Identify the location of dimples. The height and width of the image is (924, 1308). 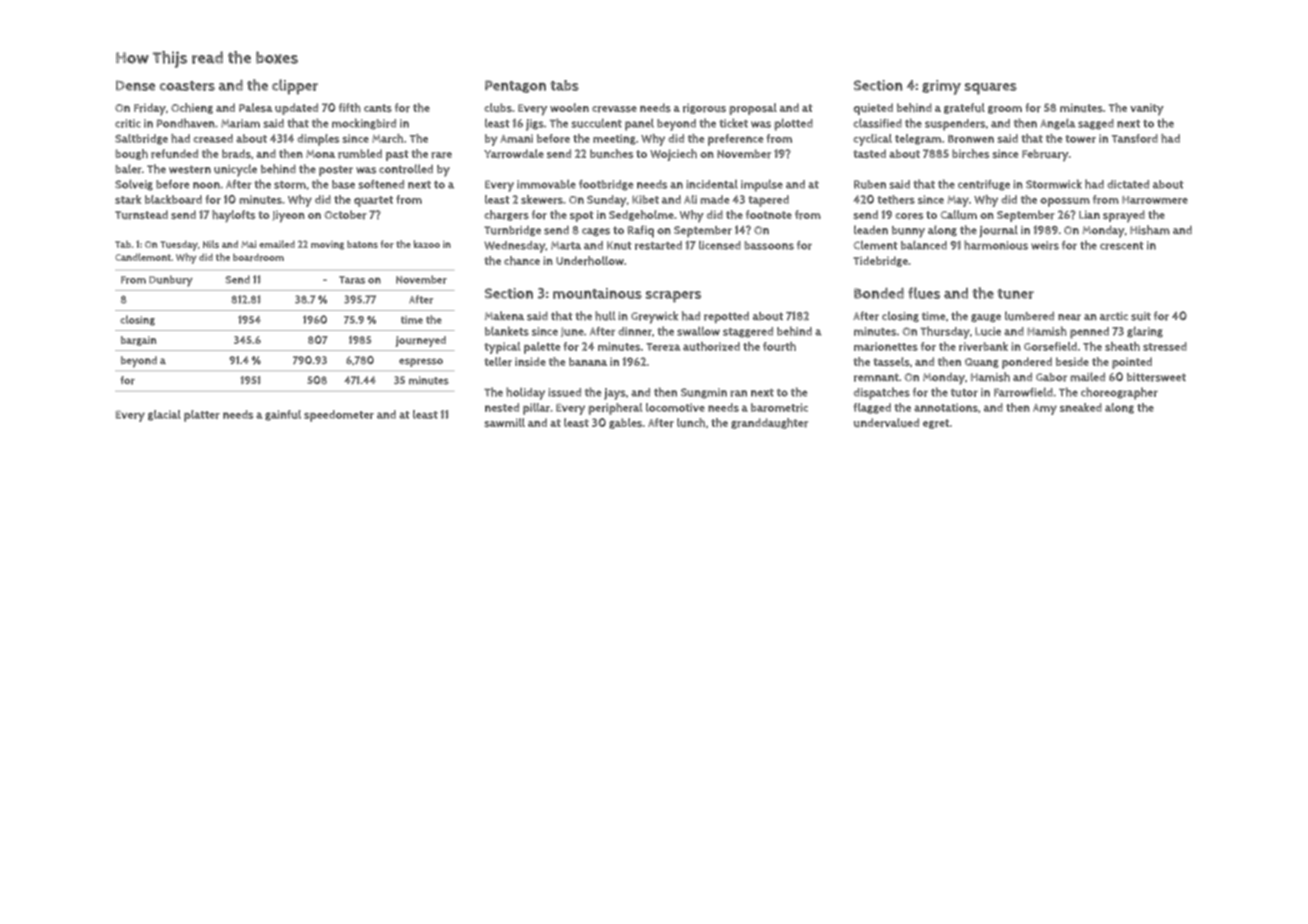
(318, 140).
